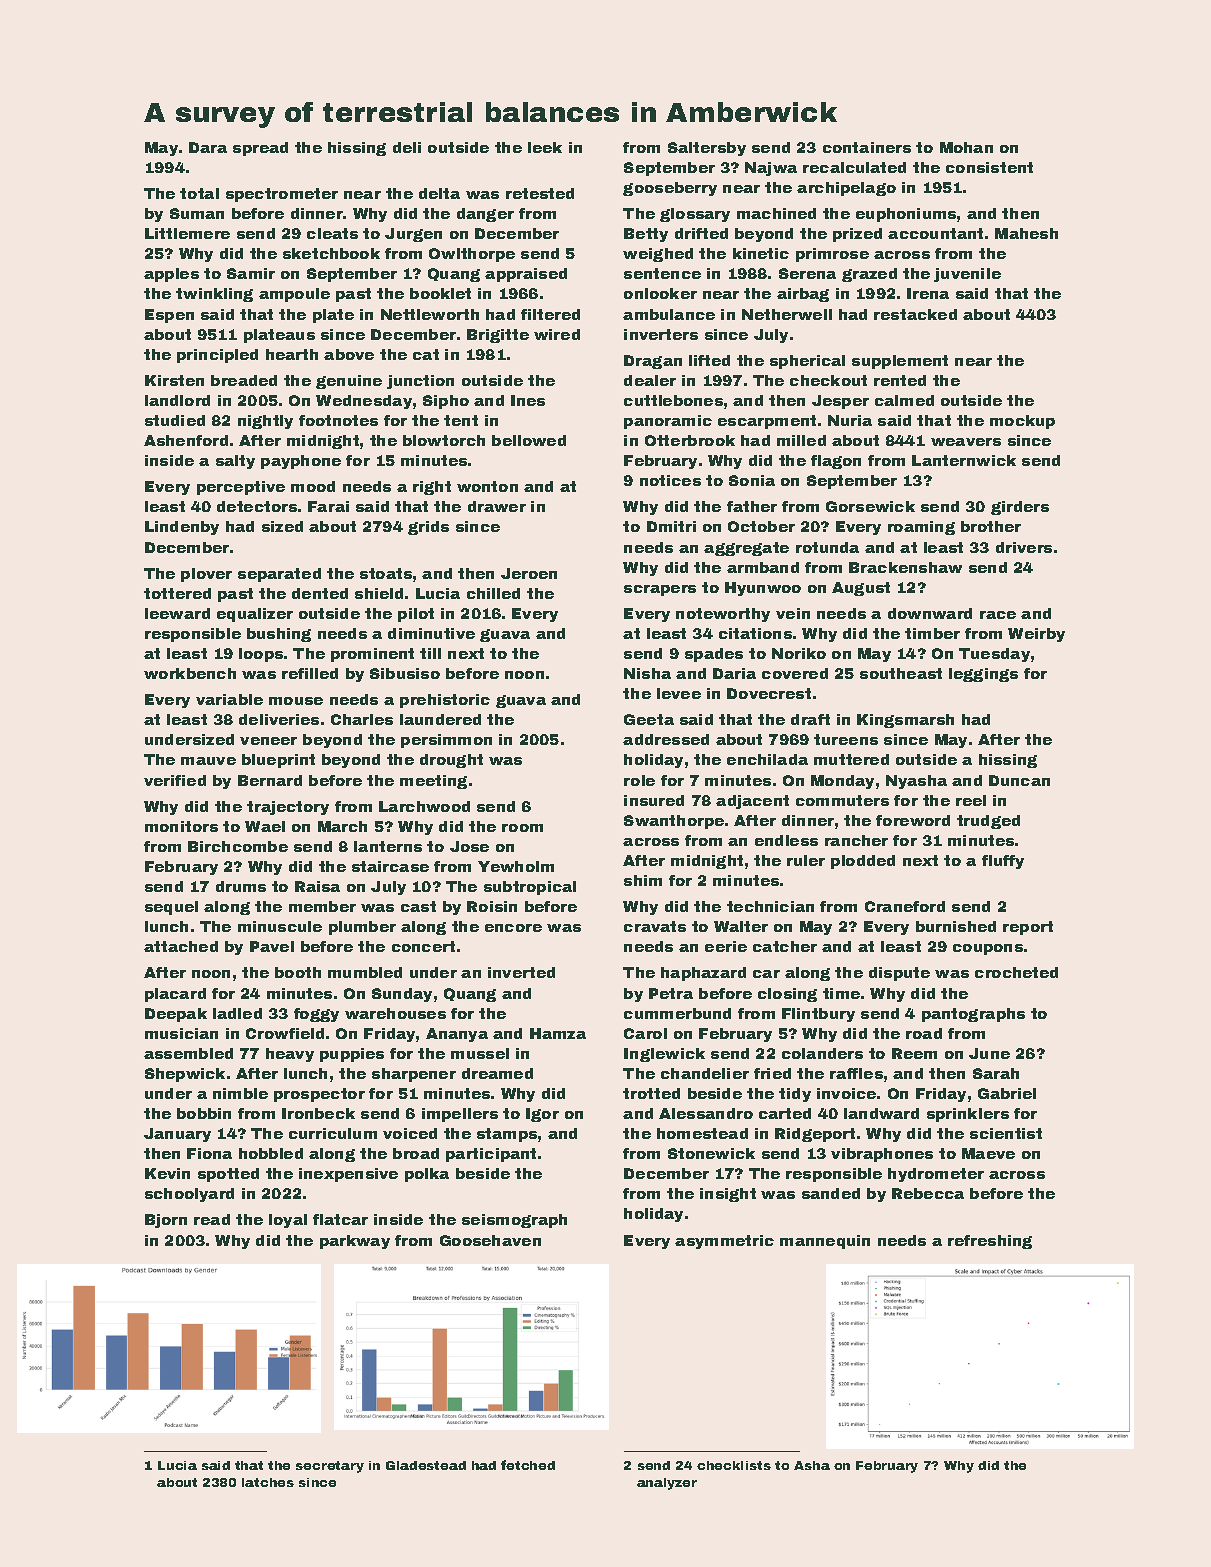 The width and height of the screenshot is (1211, 1567). I want to click on Goosehaven, so click(490, 1240).
